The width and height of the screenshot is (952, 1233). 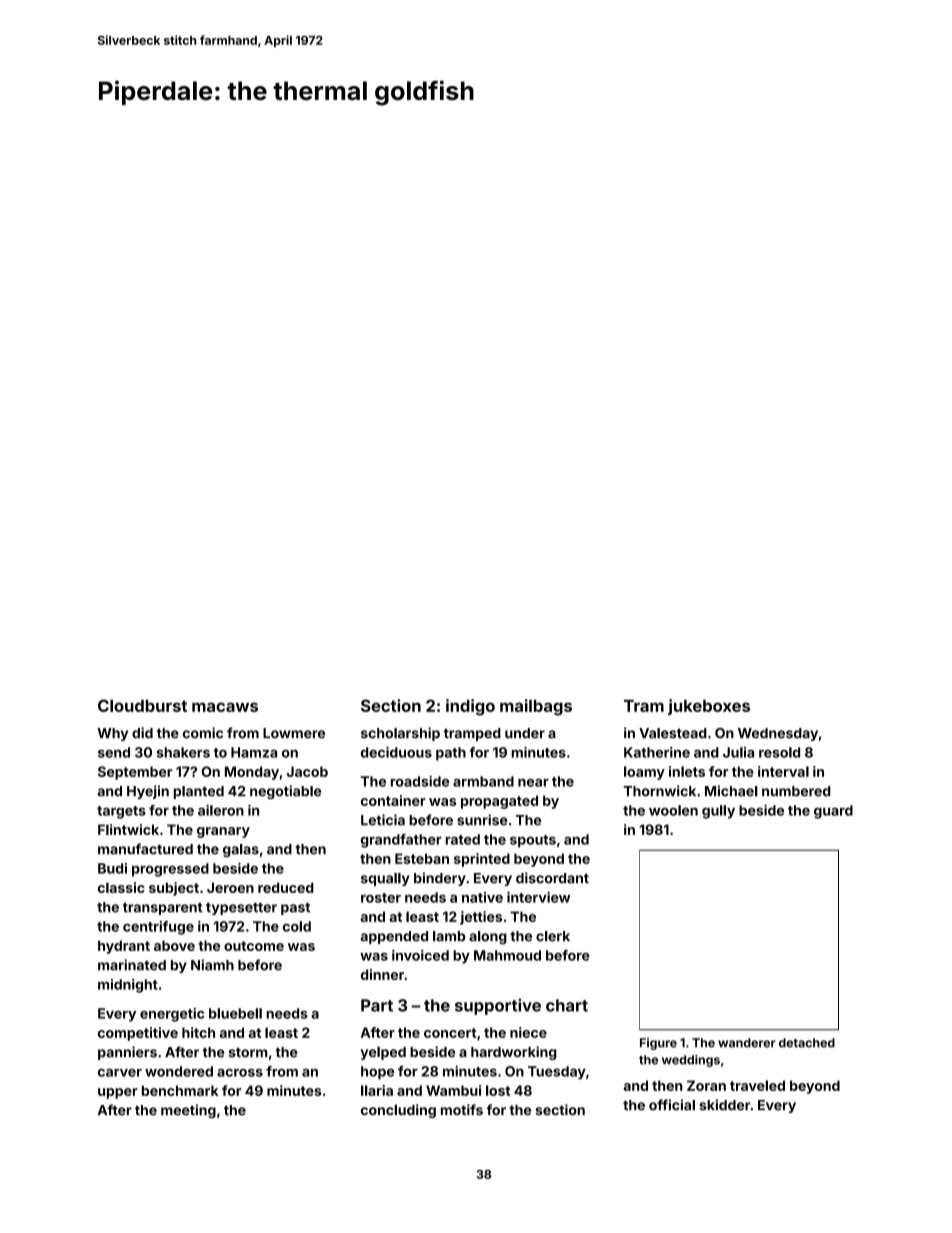 What do you see at coordinates (225, 707) in the screenshot?
I see `macaws` at bounding box center [225, 707].
